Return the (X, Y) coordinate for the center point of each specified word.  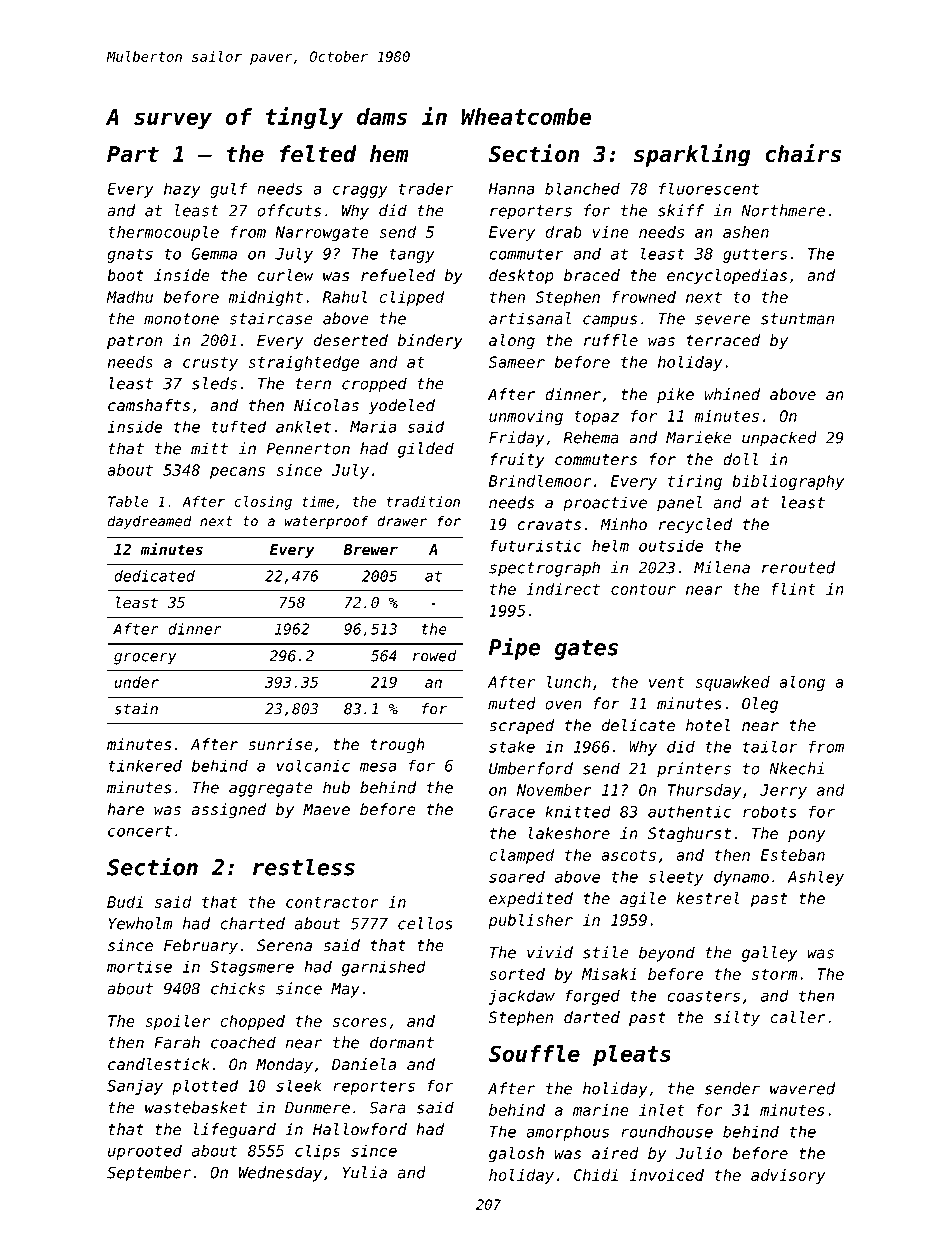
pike (675, 395)
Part (133, 154)
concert (140, 831)
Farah (177, 1042)
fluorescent (709, 188)
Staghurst (689, 835)
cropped (374, 385)
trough (398, 746)
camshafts (149, 405)
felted (318, 154)
